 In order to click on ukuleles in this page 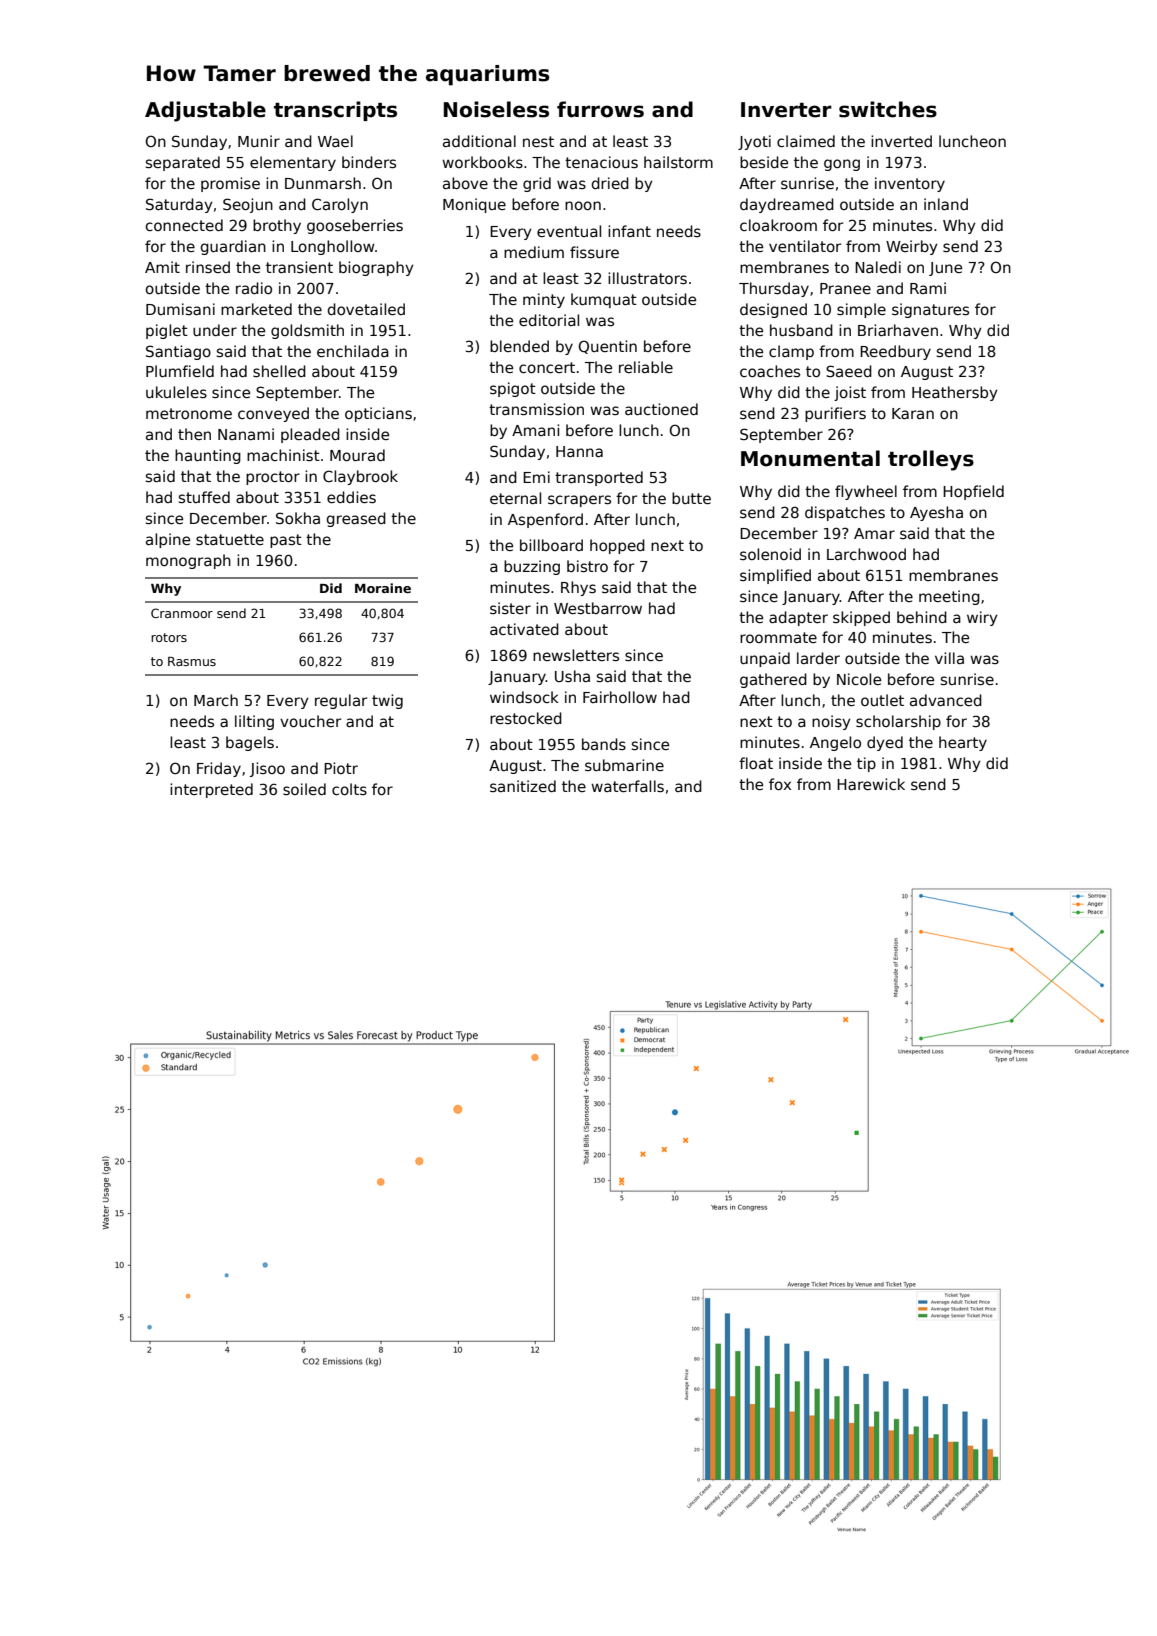, I will do `click(176, 392)`.
